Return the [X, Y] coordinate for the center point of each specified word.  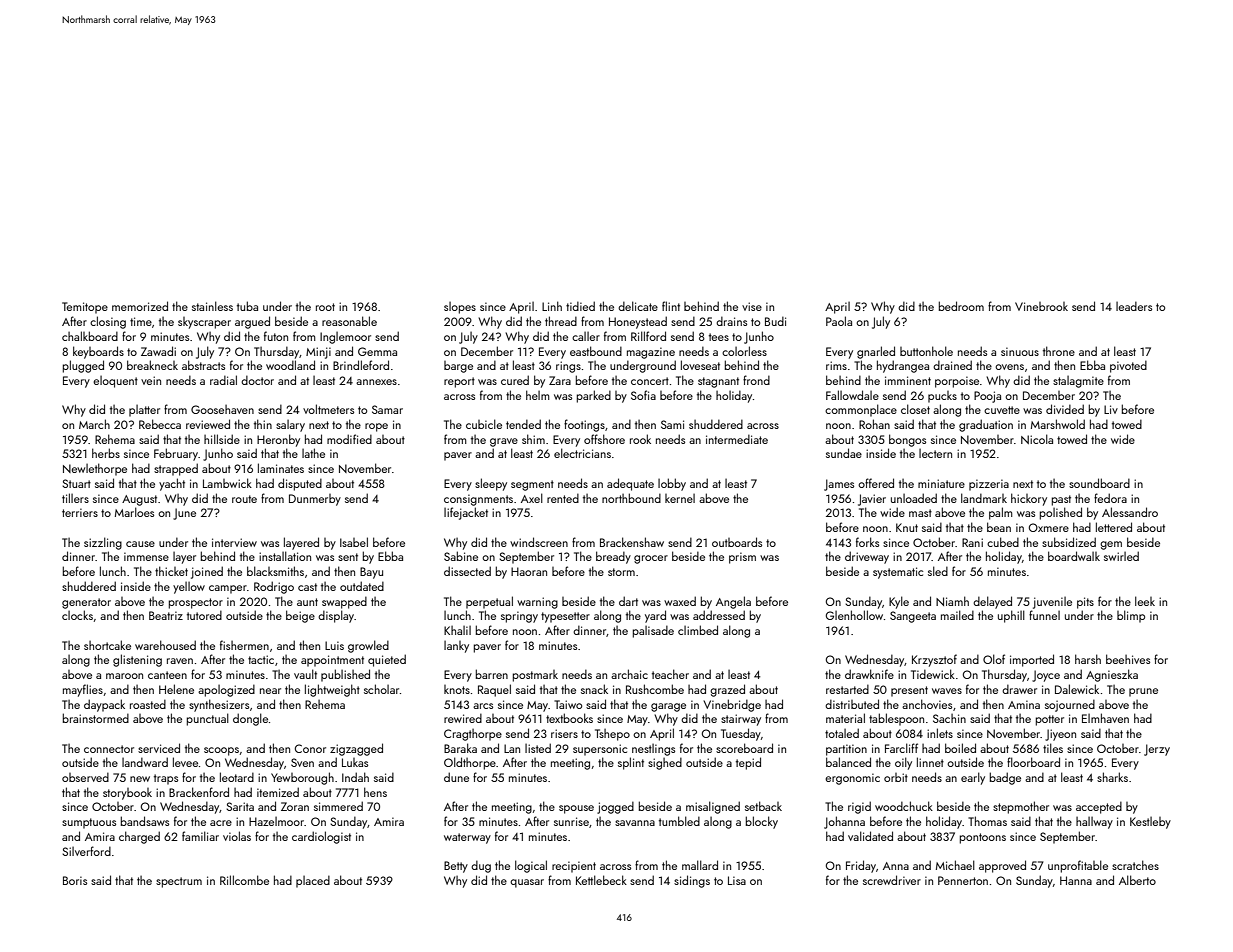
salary [290, 426]
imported [1032, 660]
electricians [582, 453]
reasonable [349, 321]
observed [85, 777]
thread [561, 321]
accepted [1099, 807]
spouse [576, 809]
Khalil [457, 630]
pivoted [1128, 366]
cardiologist [321, 837]
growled [368, 646]
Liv [1111, 409]
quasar [527, 883]
